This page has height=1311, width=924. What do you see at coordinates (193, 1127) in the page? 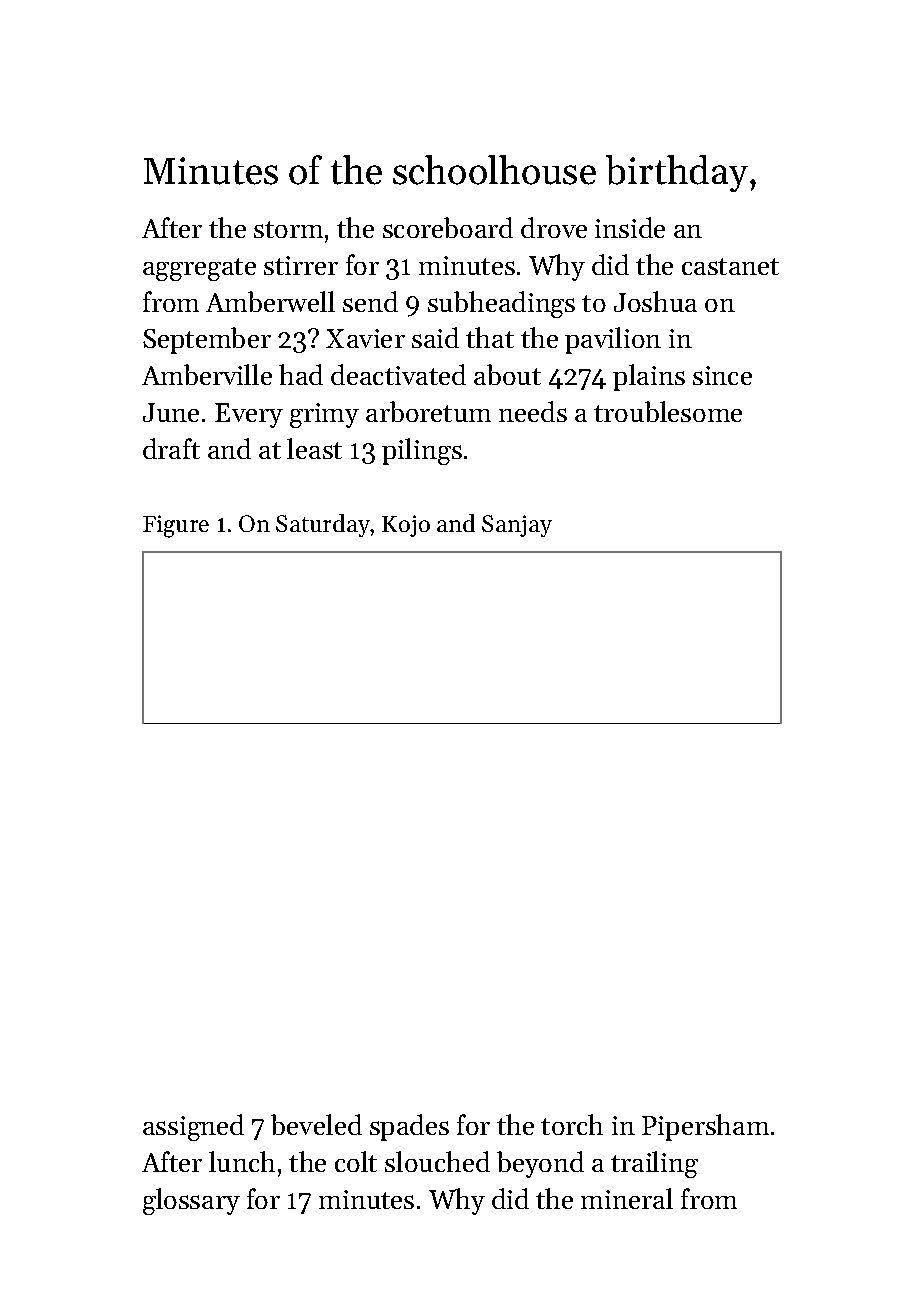
I see `assigned` at bounding box center [193, 1127].
